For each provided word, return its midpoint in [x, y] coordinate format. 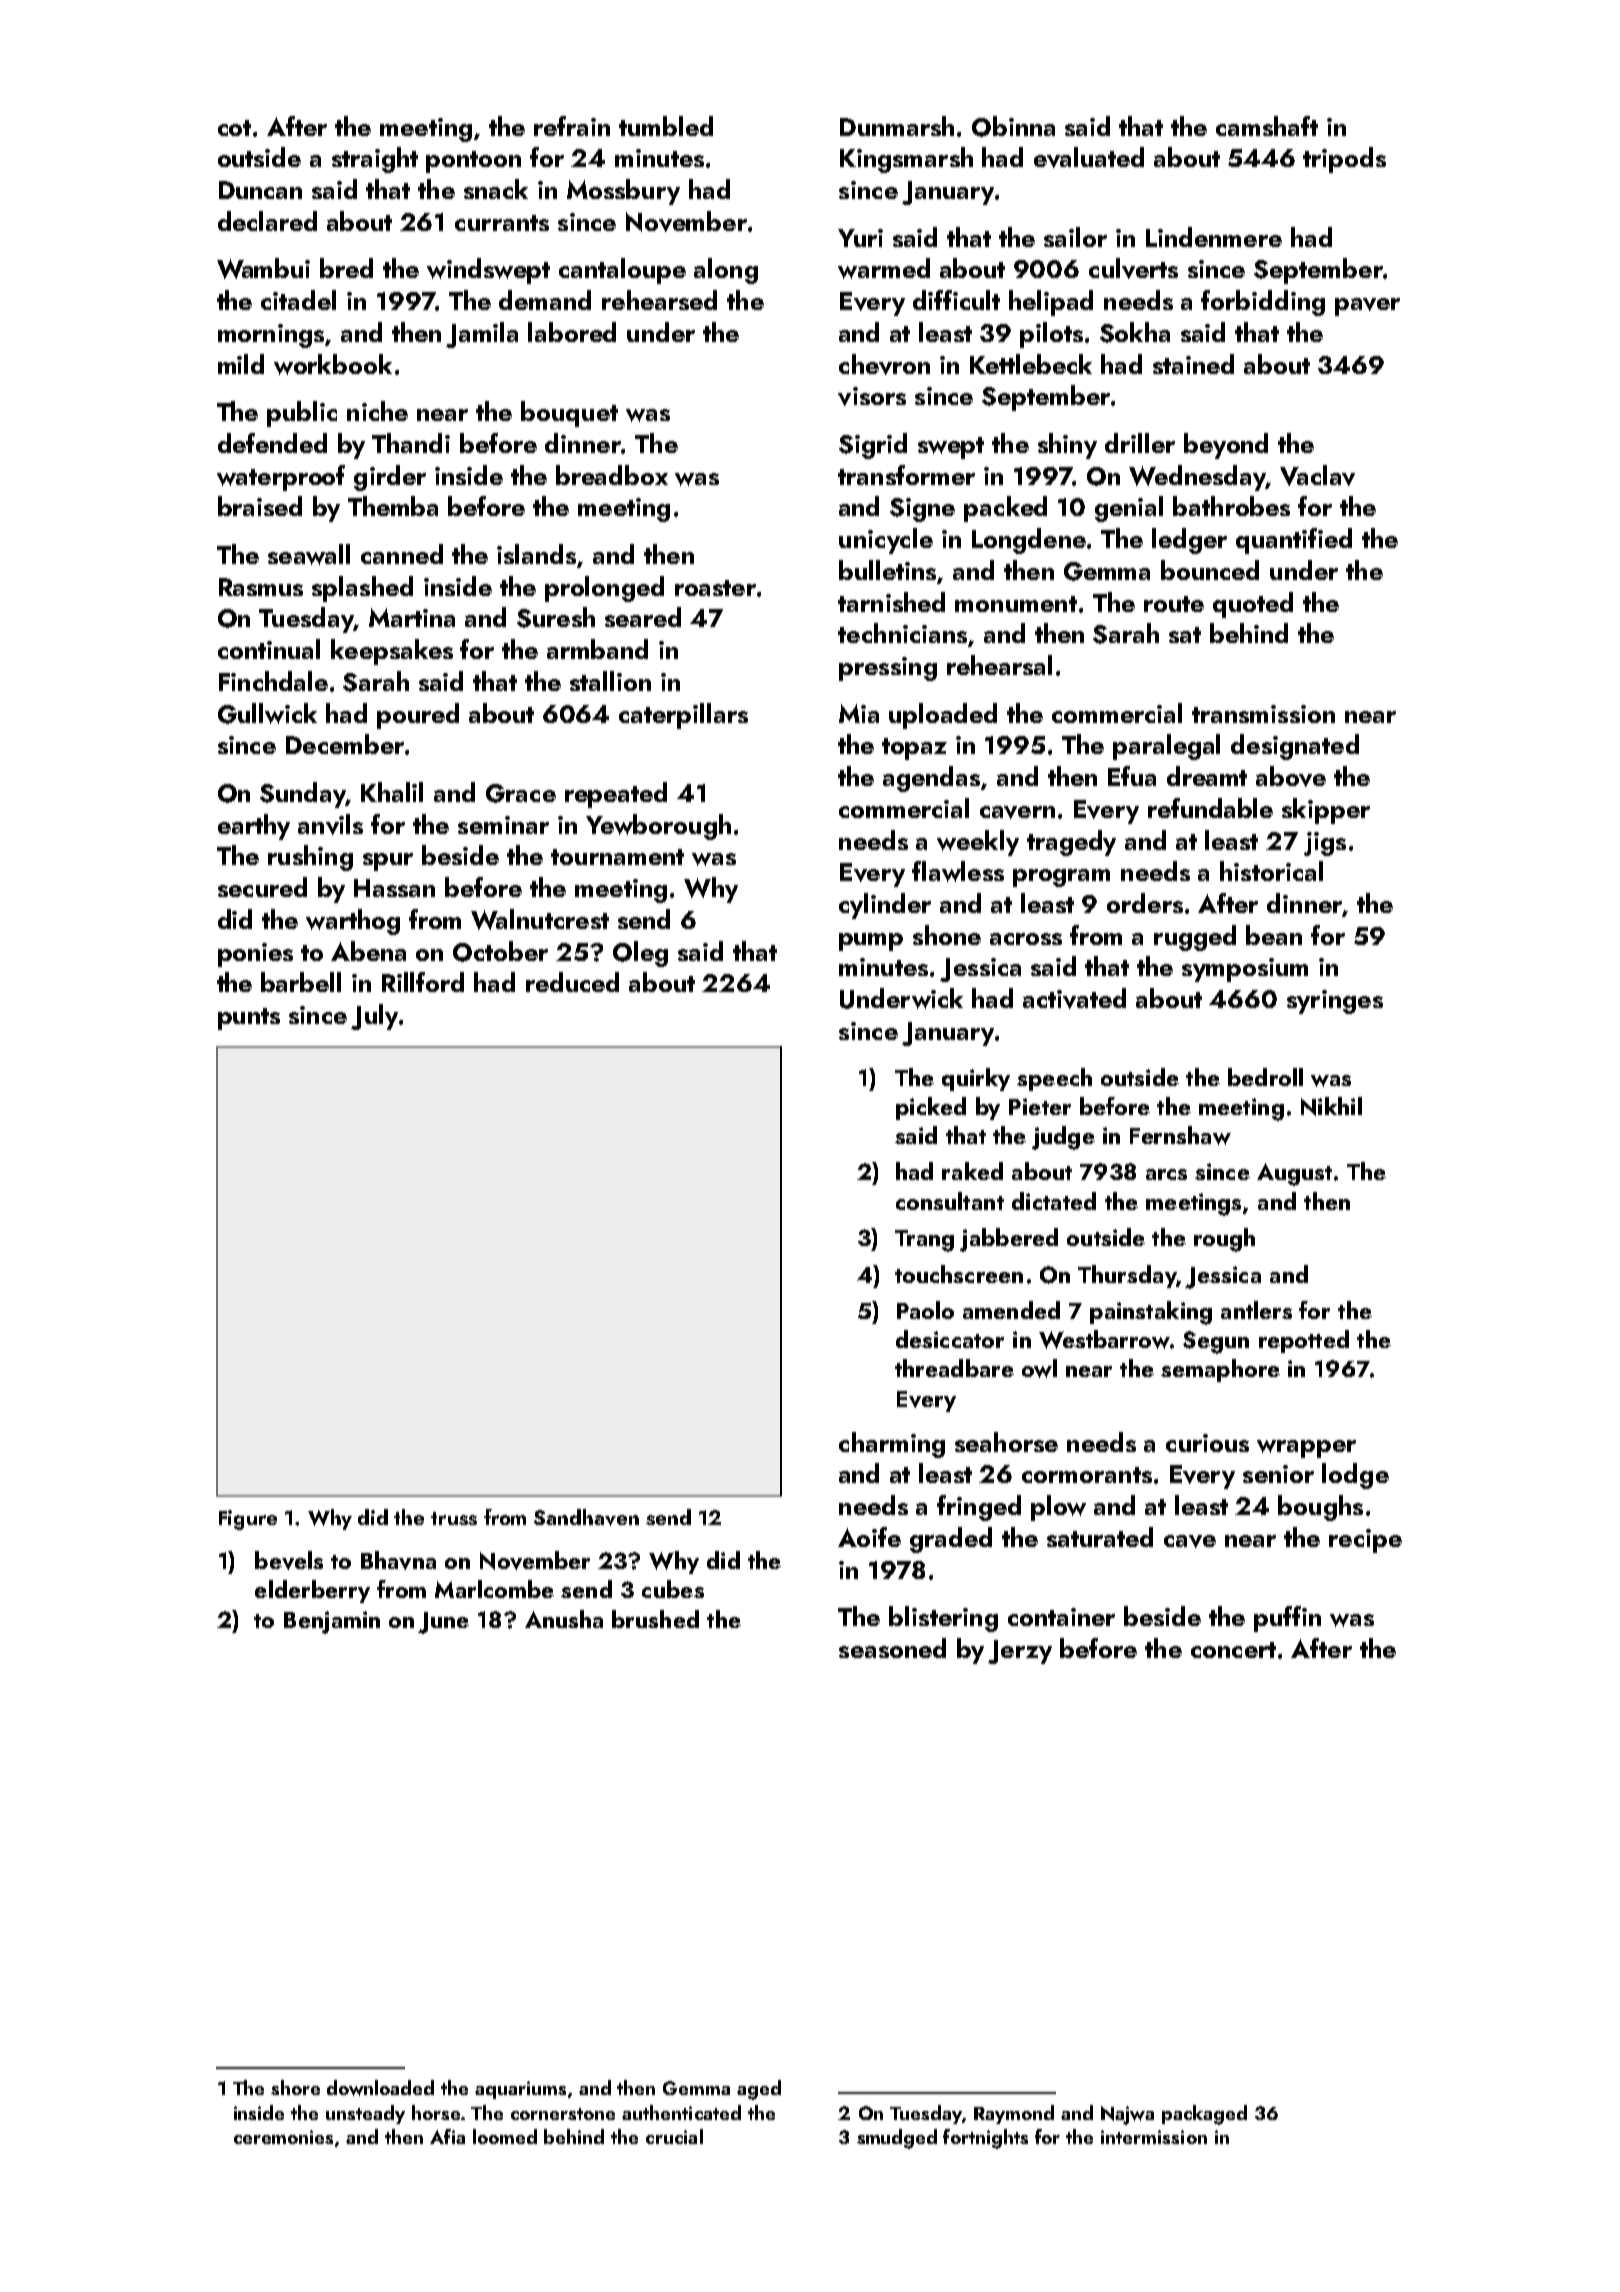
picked [931, 1108]
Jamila [482, 335]
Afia [447, 2136]
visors [872, 396]
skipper [1326, 811]
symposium [1245, 970]
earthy [254, 827]
